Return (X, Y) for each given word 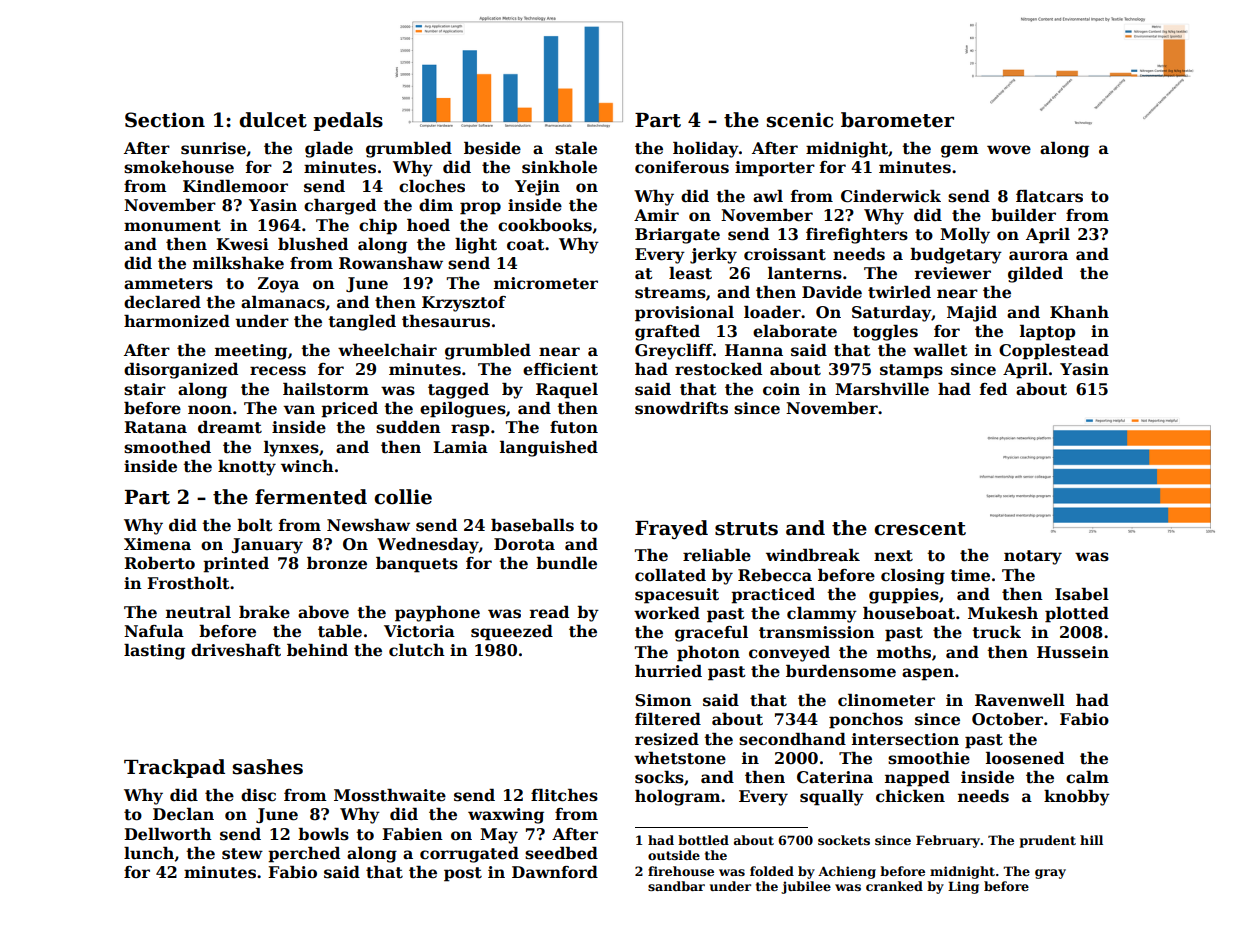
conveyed (789, 654)
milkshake (238, 263)
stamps (911, 371)
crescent (920, 529)
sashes (268, 767)
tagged (458, 391)
